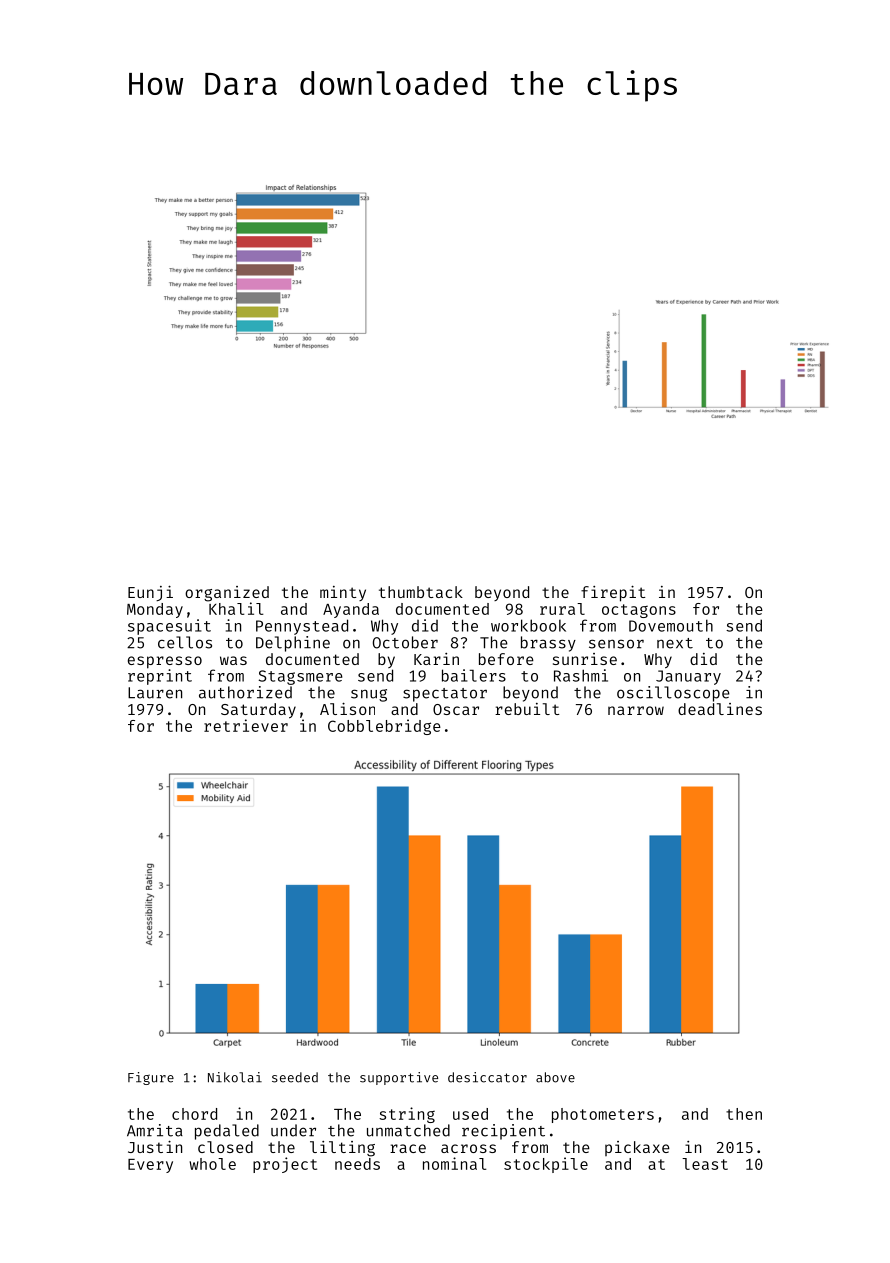 This screenshot has width=890, height=1263. Describe the element at coordinates (527, 709) in the screenshot. I see `rebuilt` at that location.
